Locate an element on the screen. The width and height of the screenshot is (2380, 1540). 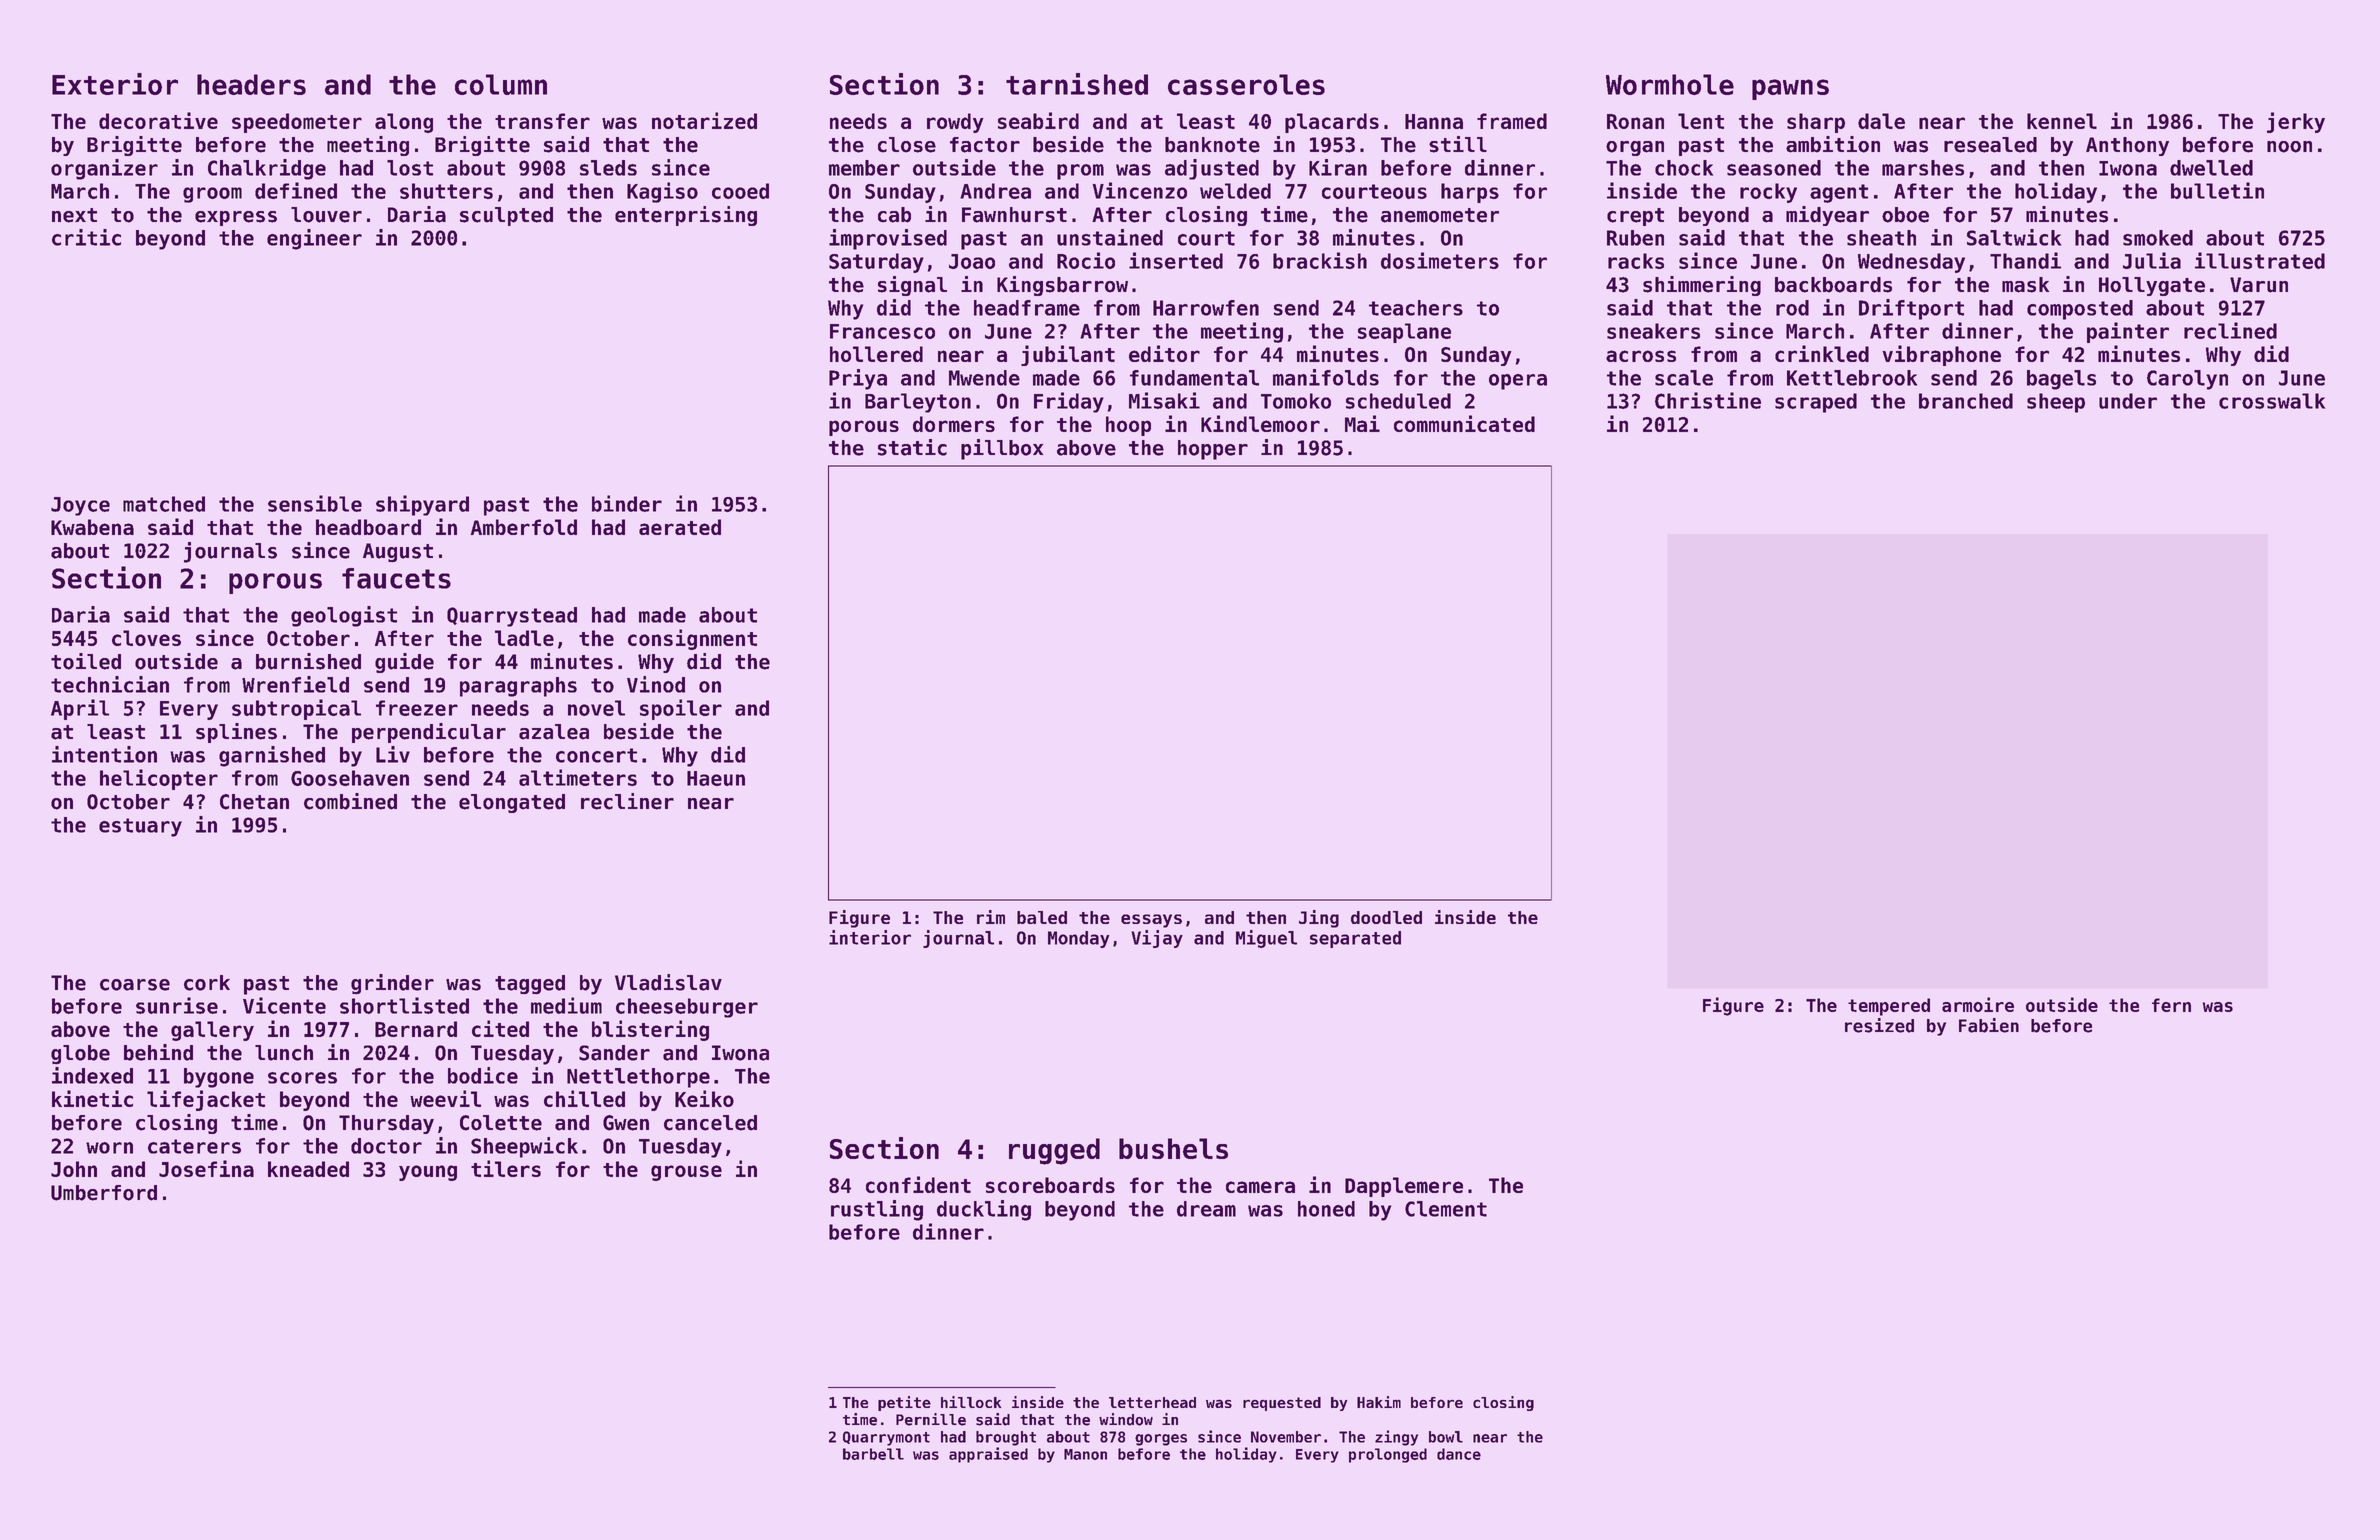
under is located at coordinates (2128, 401).
